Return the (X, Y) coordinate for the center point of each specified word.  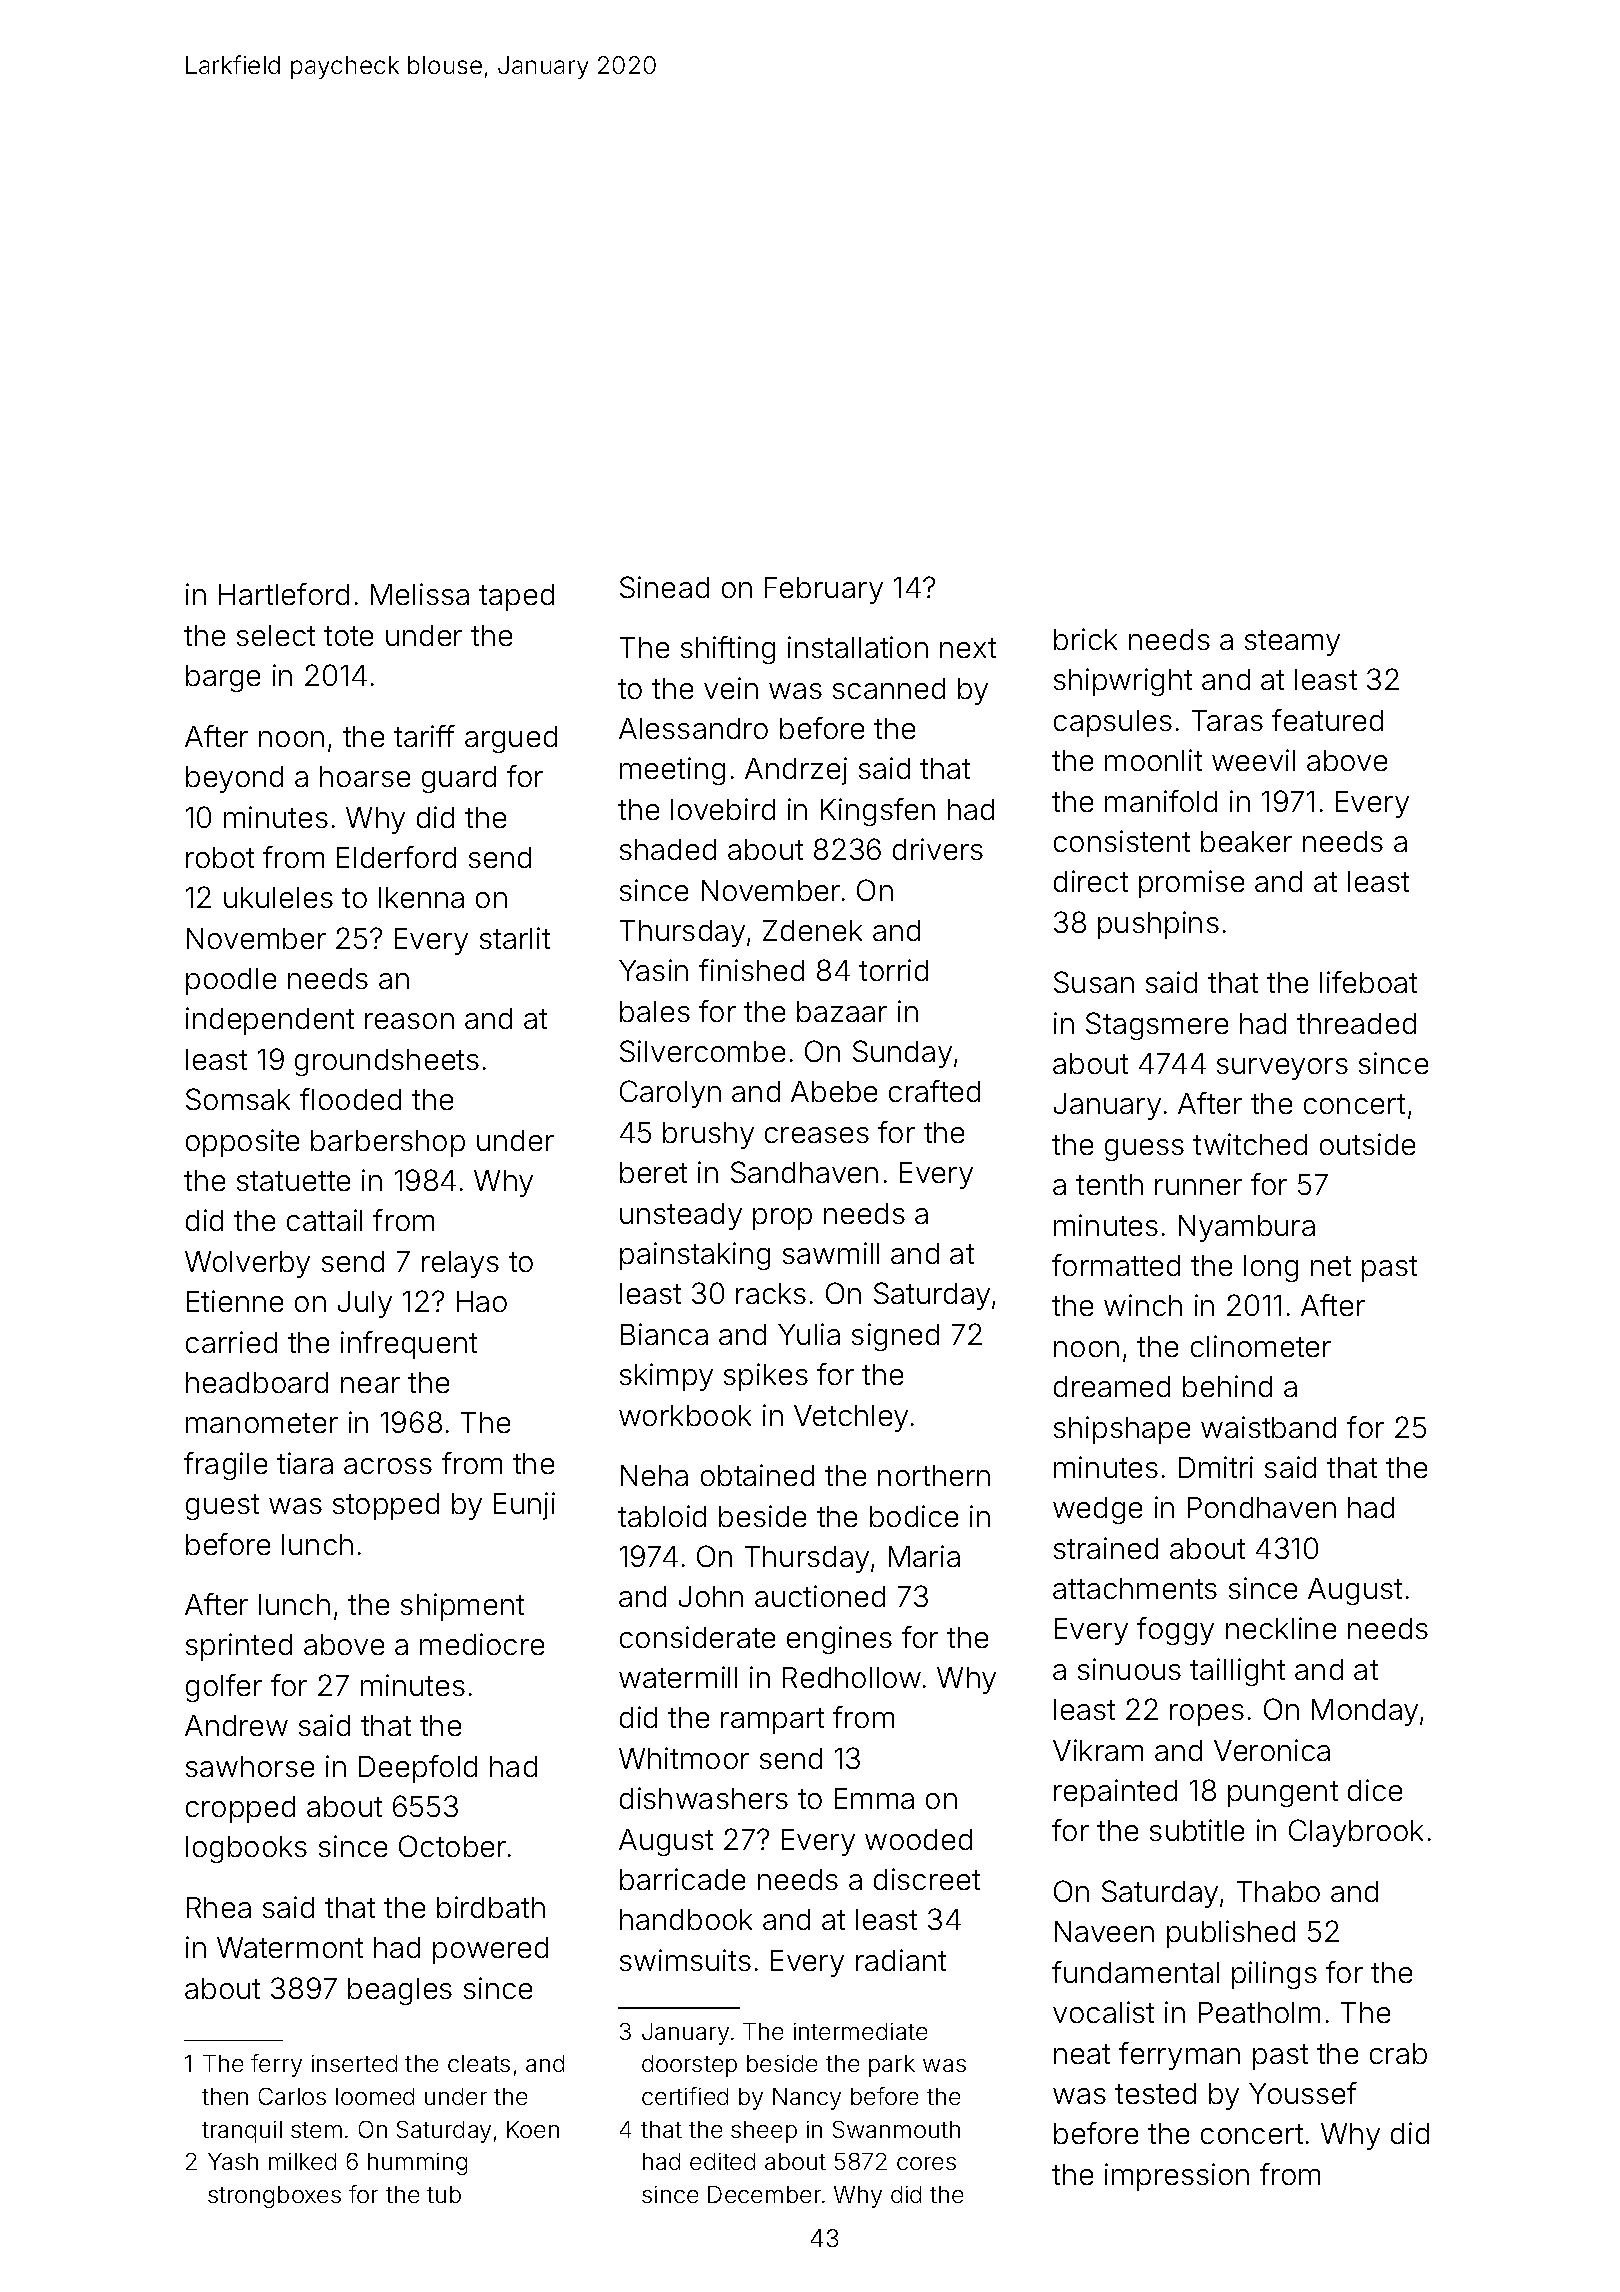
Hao (482, 1301)
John (711, 1596)
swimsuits (685, 1960)
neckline (1281, 1628)
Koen (533, 2129)
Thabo (1278, 1891)
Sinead (664, 587)
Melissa (420, 594)
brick (1085, 639)
